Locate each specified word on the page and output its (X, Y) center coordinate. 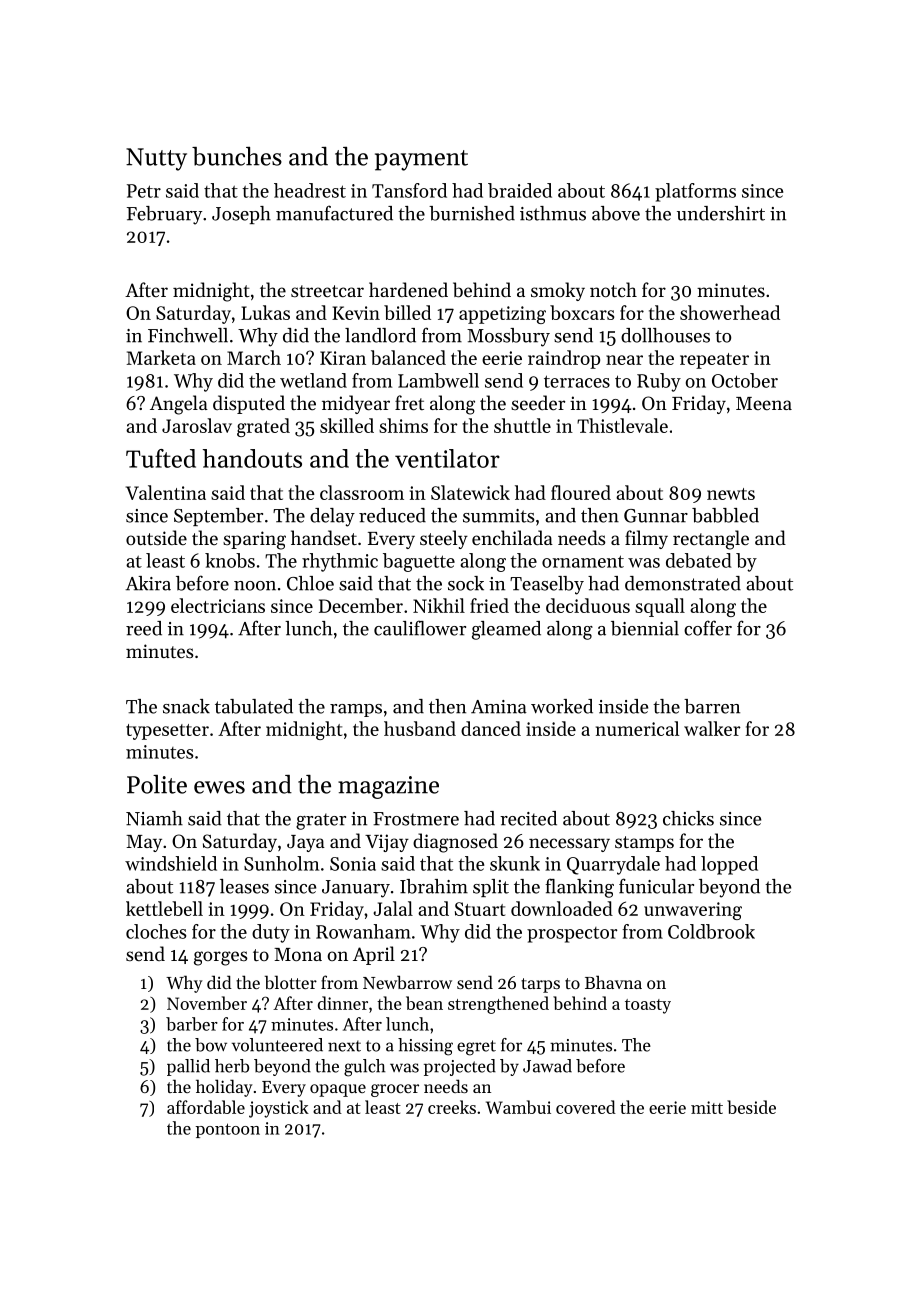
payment (421, 160)
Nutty (156, 159)
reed (144, 628)
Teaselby (547, 585)
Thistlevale (622, 425)
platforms (695, 192)
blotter (291, 982)
